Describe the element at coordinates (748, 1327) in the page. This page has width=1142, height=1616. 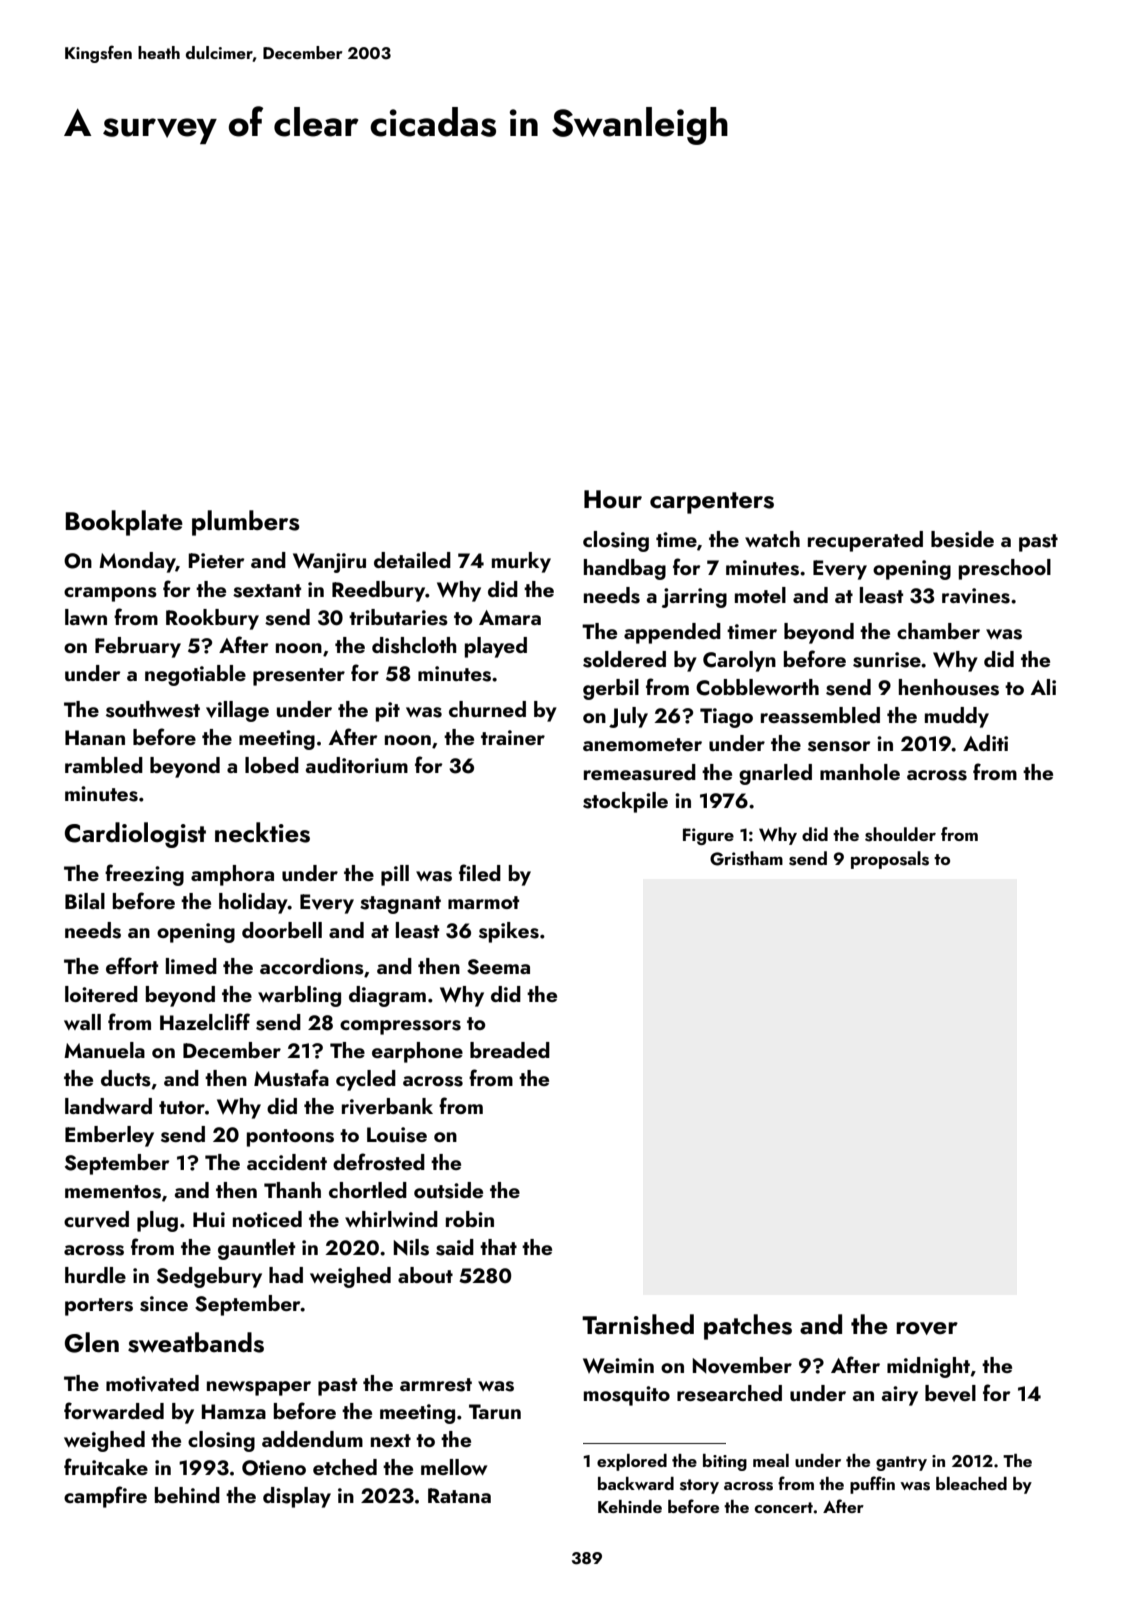
I see `patches` at that location.
